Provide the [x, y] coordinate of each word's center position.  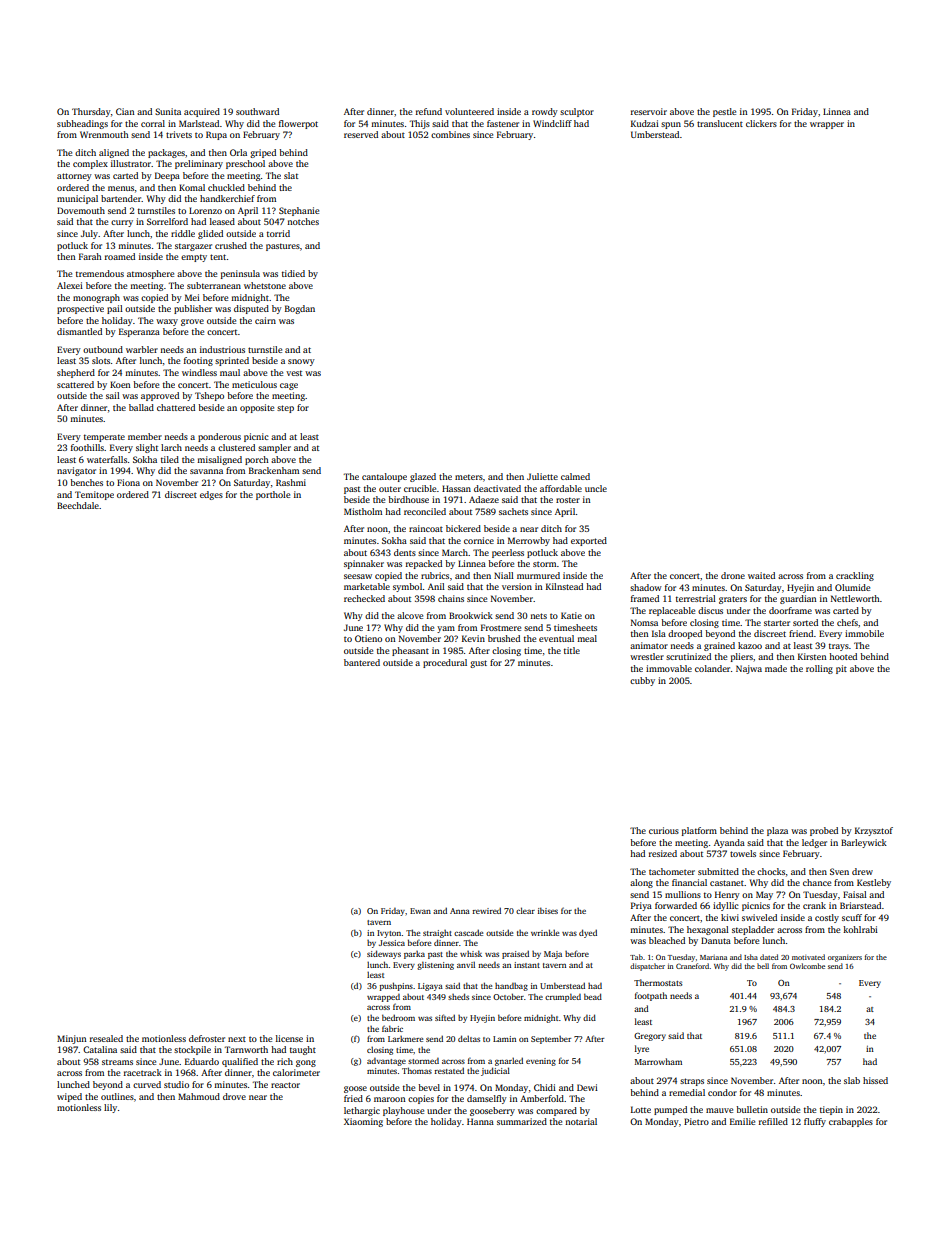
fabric [392, 1028]
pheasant [410, 651]
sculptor [577, 112]
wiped [69, 1097]
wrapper [827, 125]
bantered [362, 662]
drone [733, 575]
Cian [125, 111]
